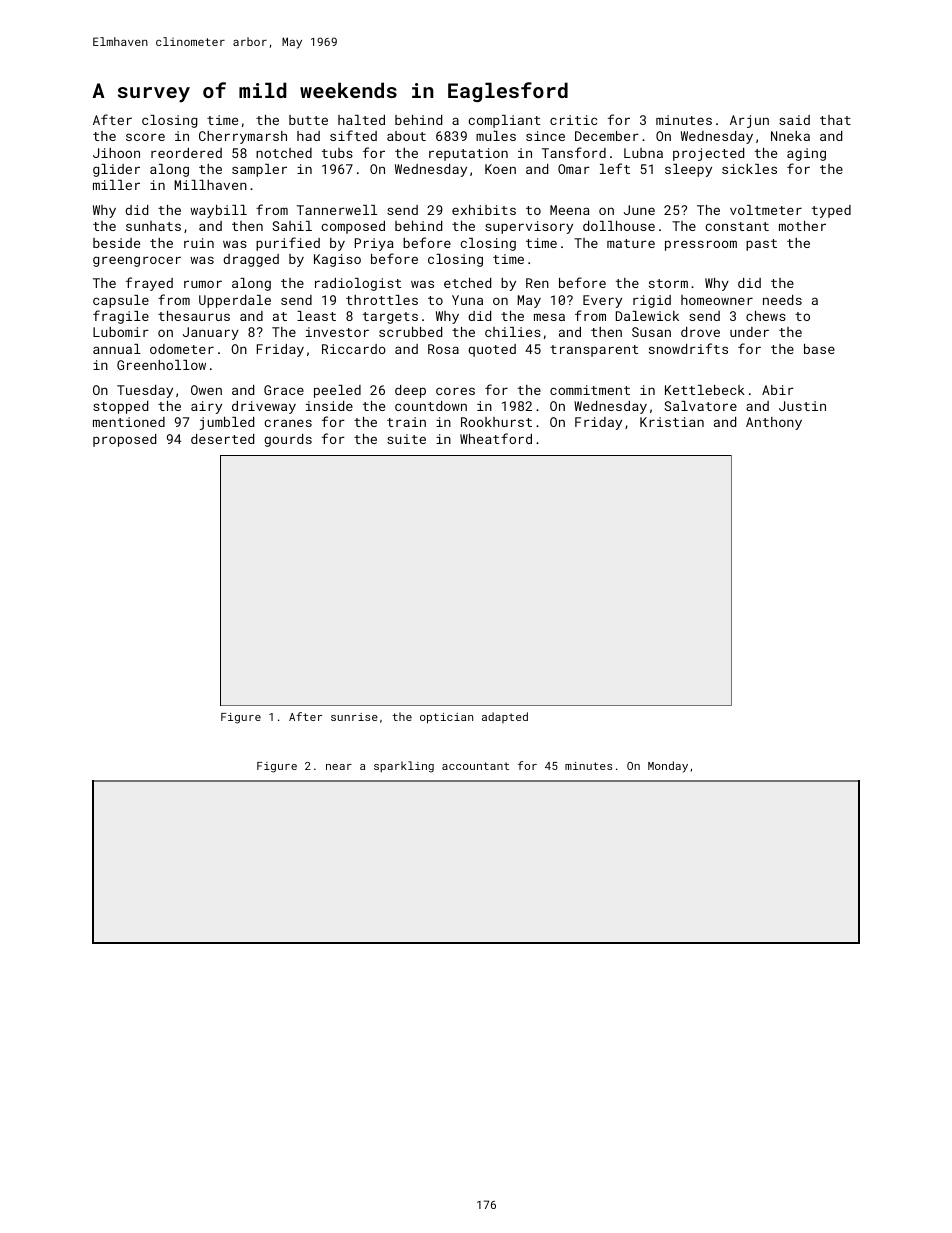  I want to click on suite, so click(406, 439).
